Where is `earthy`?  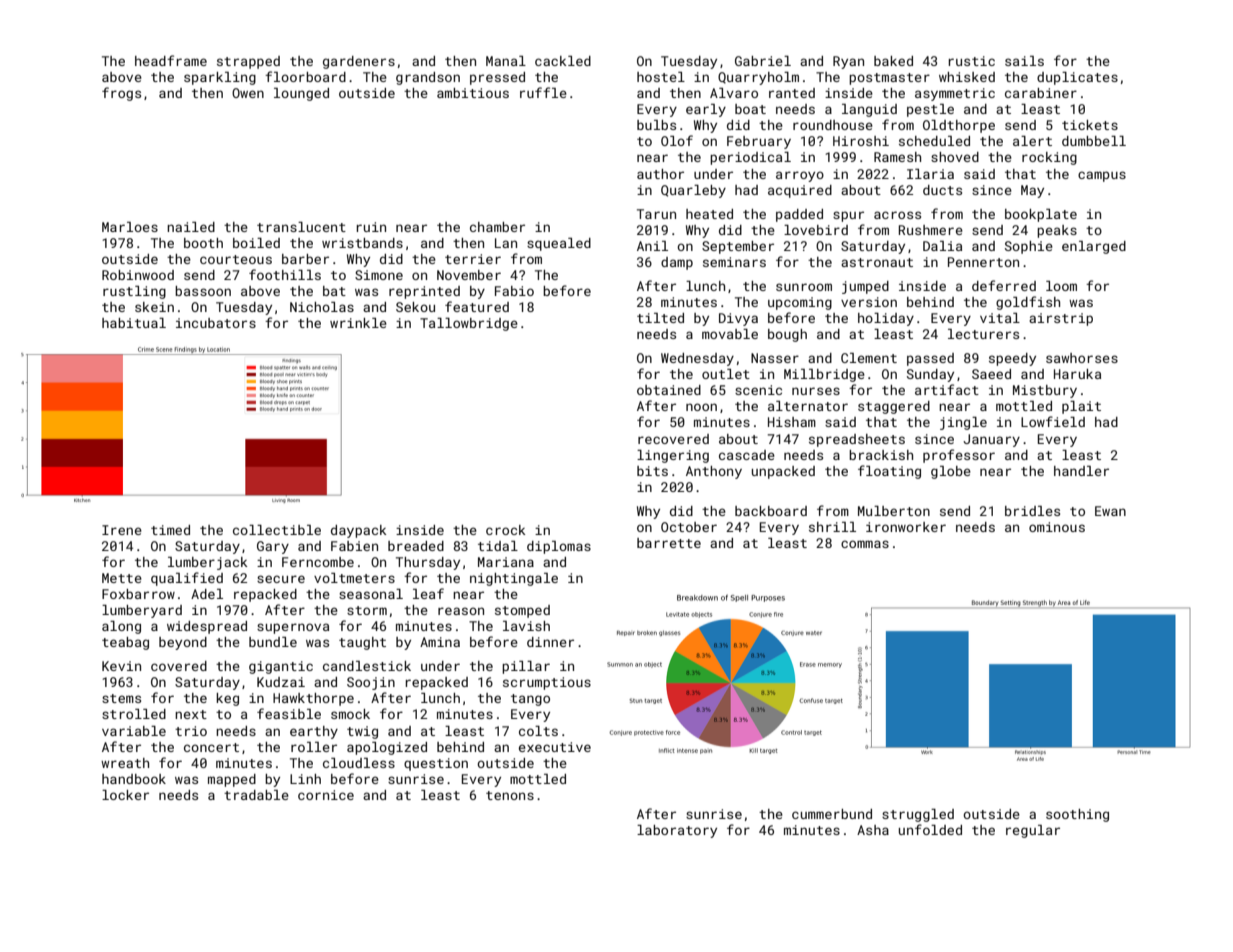
earthy is located at coordinates (314, 732).
